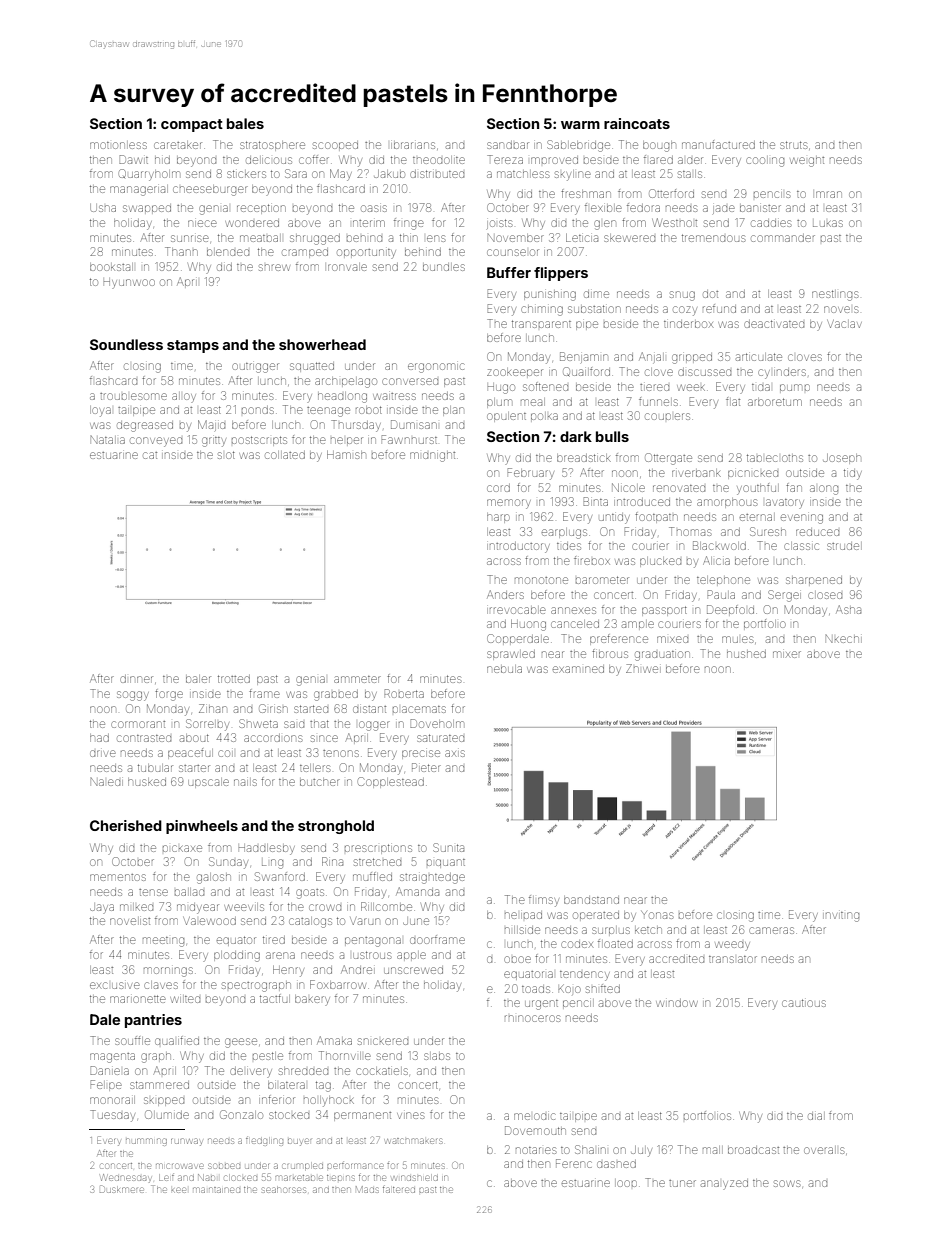 The width and height of the screenshot is (952, 1233). Describe the element at coordinates (848, 609) in the screenshot. I see `Asha` at that location.
